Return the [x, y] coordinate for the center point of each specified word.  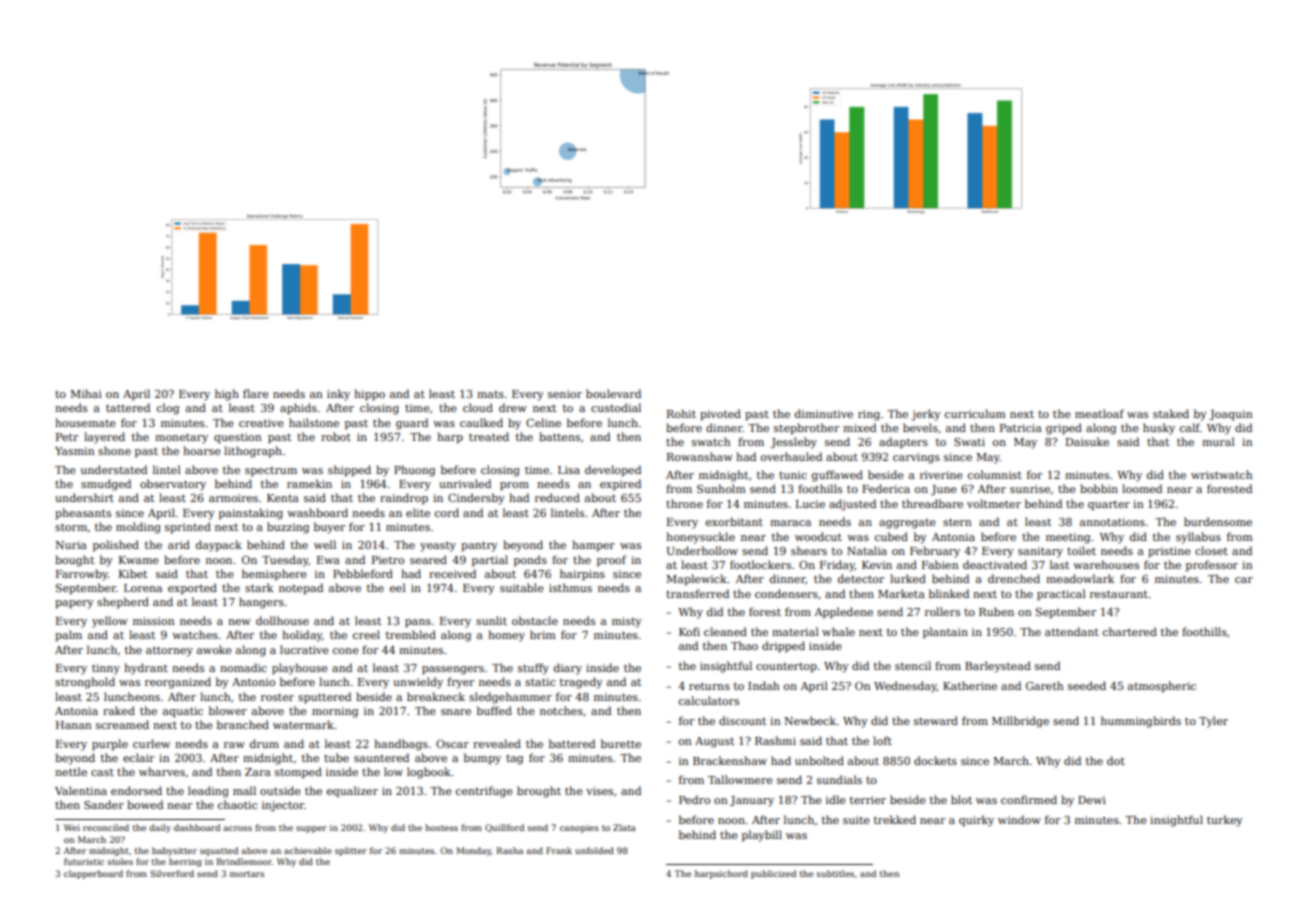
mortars [247, 874]
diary [568, 669]
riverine [941, 475]
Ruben [996, 611]
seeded [1087, 685]
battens [559, 436]
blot [961, 799]
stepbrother [806, 429]
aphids [298, 409]
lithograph [253, 452]
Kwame [139, 560]
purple [110, 745]
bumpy [482, 759]
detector [861, 578]
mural [1218, 441]
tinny [106, 669]
